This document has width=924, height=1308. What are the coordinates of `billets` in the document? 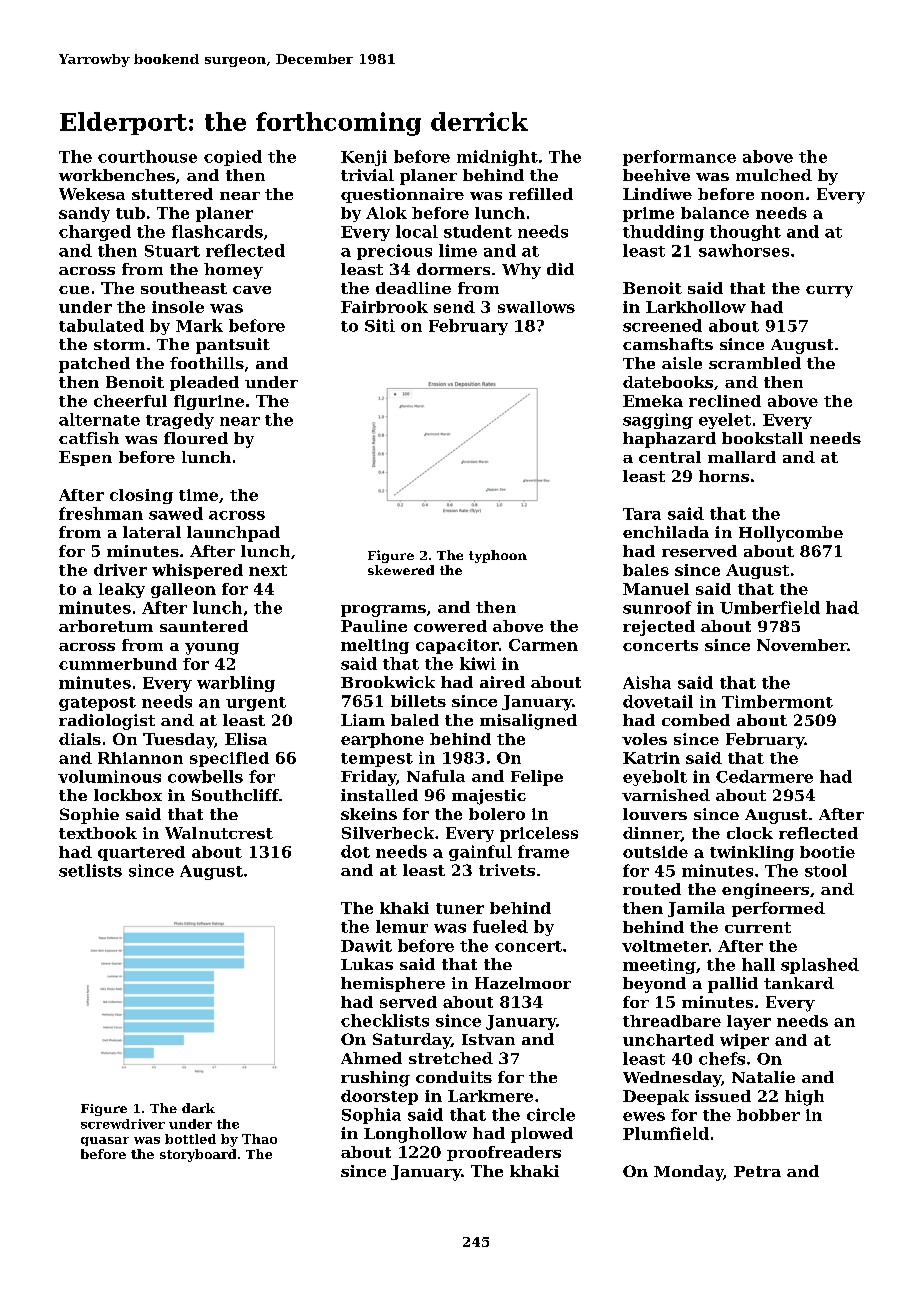 It's located at (418, 701).
